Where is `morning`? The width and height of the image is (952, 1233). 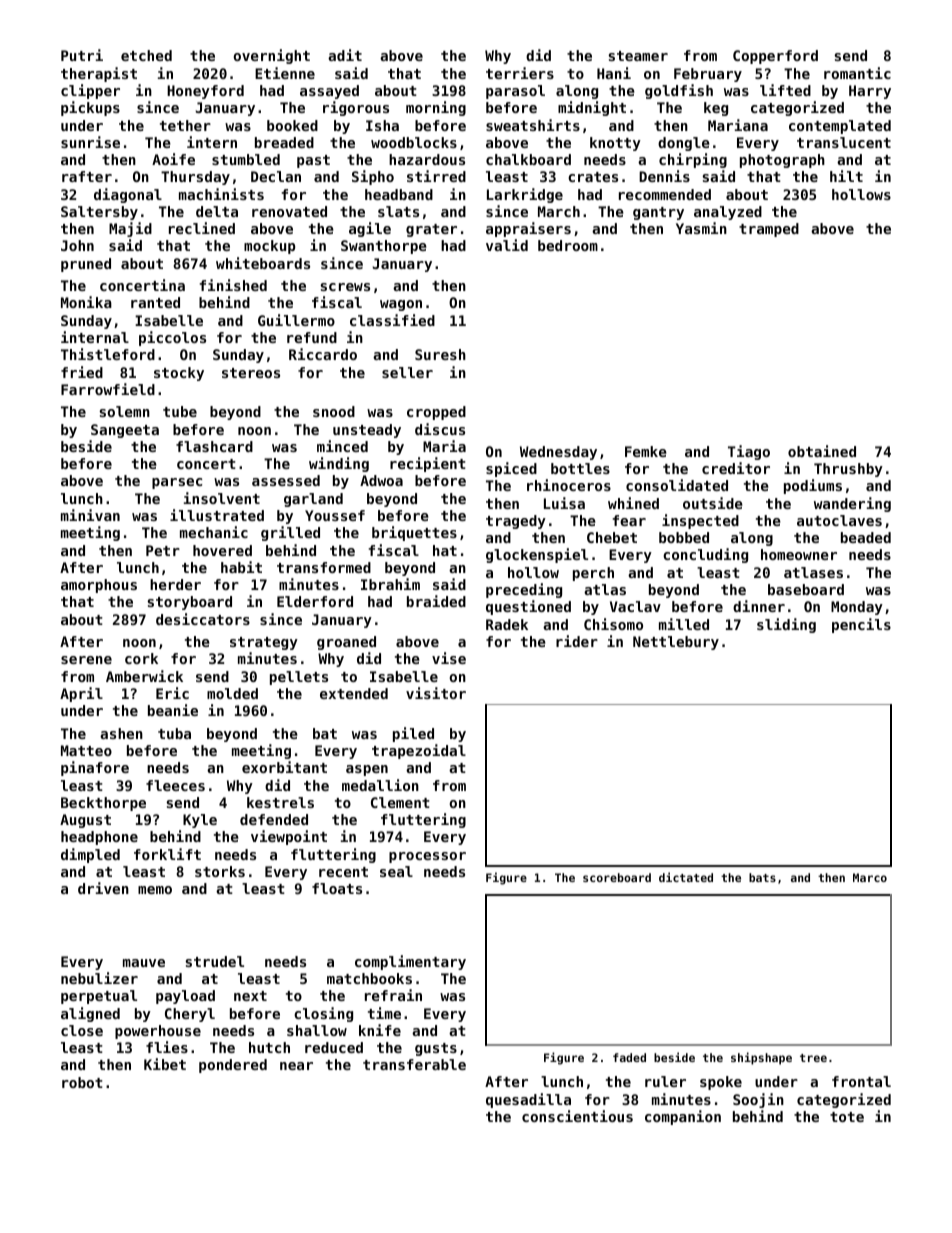
morning is located at coordinates (436, 108).
